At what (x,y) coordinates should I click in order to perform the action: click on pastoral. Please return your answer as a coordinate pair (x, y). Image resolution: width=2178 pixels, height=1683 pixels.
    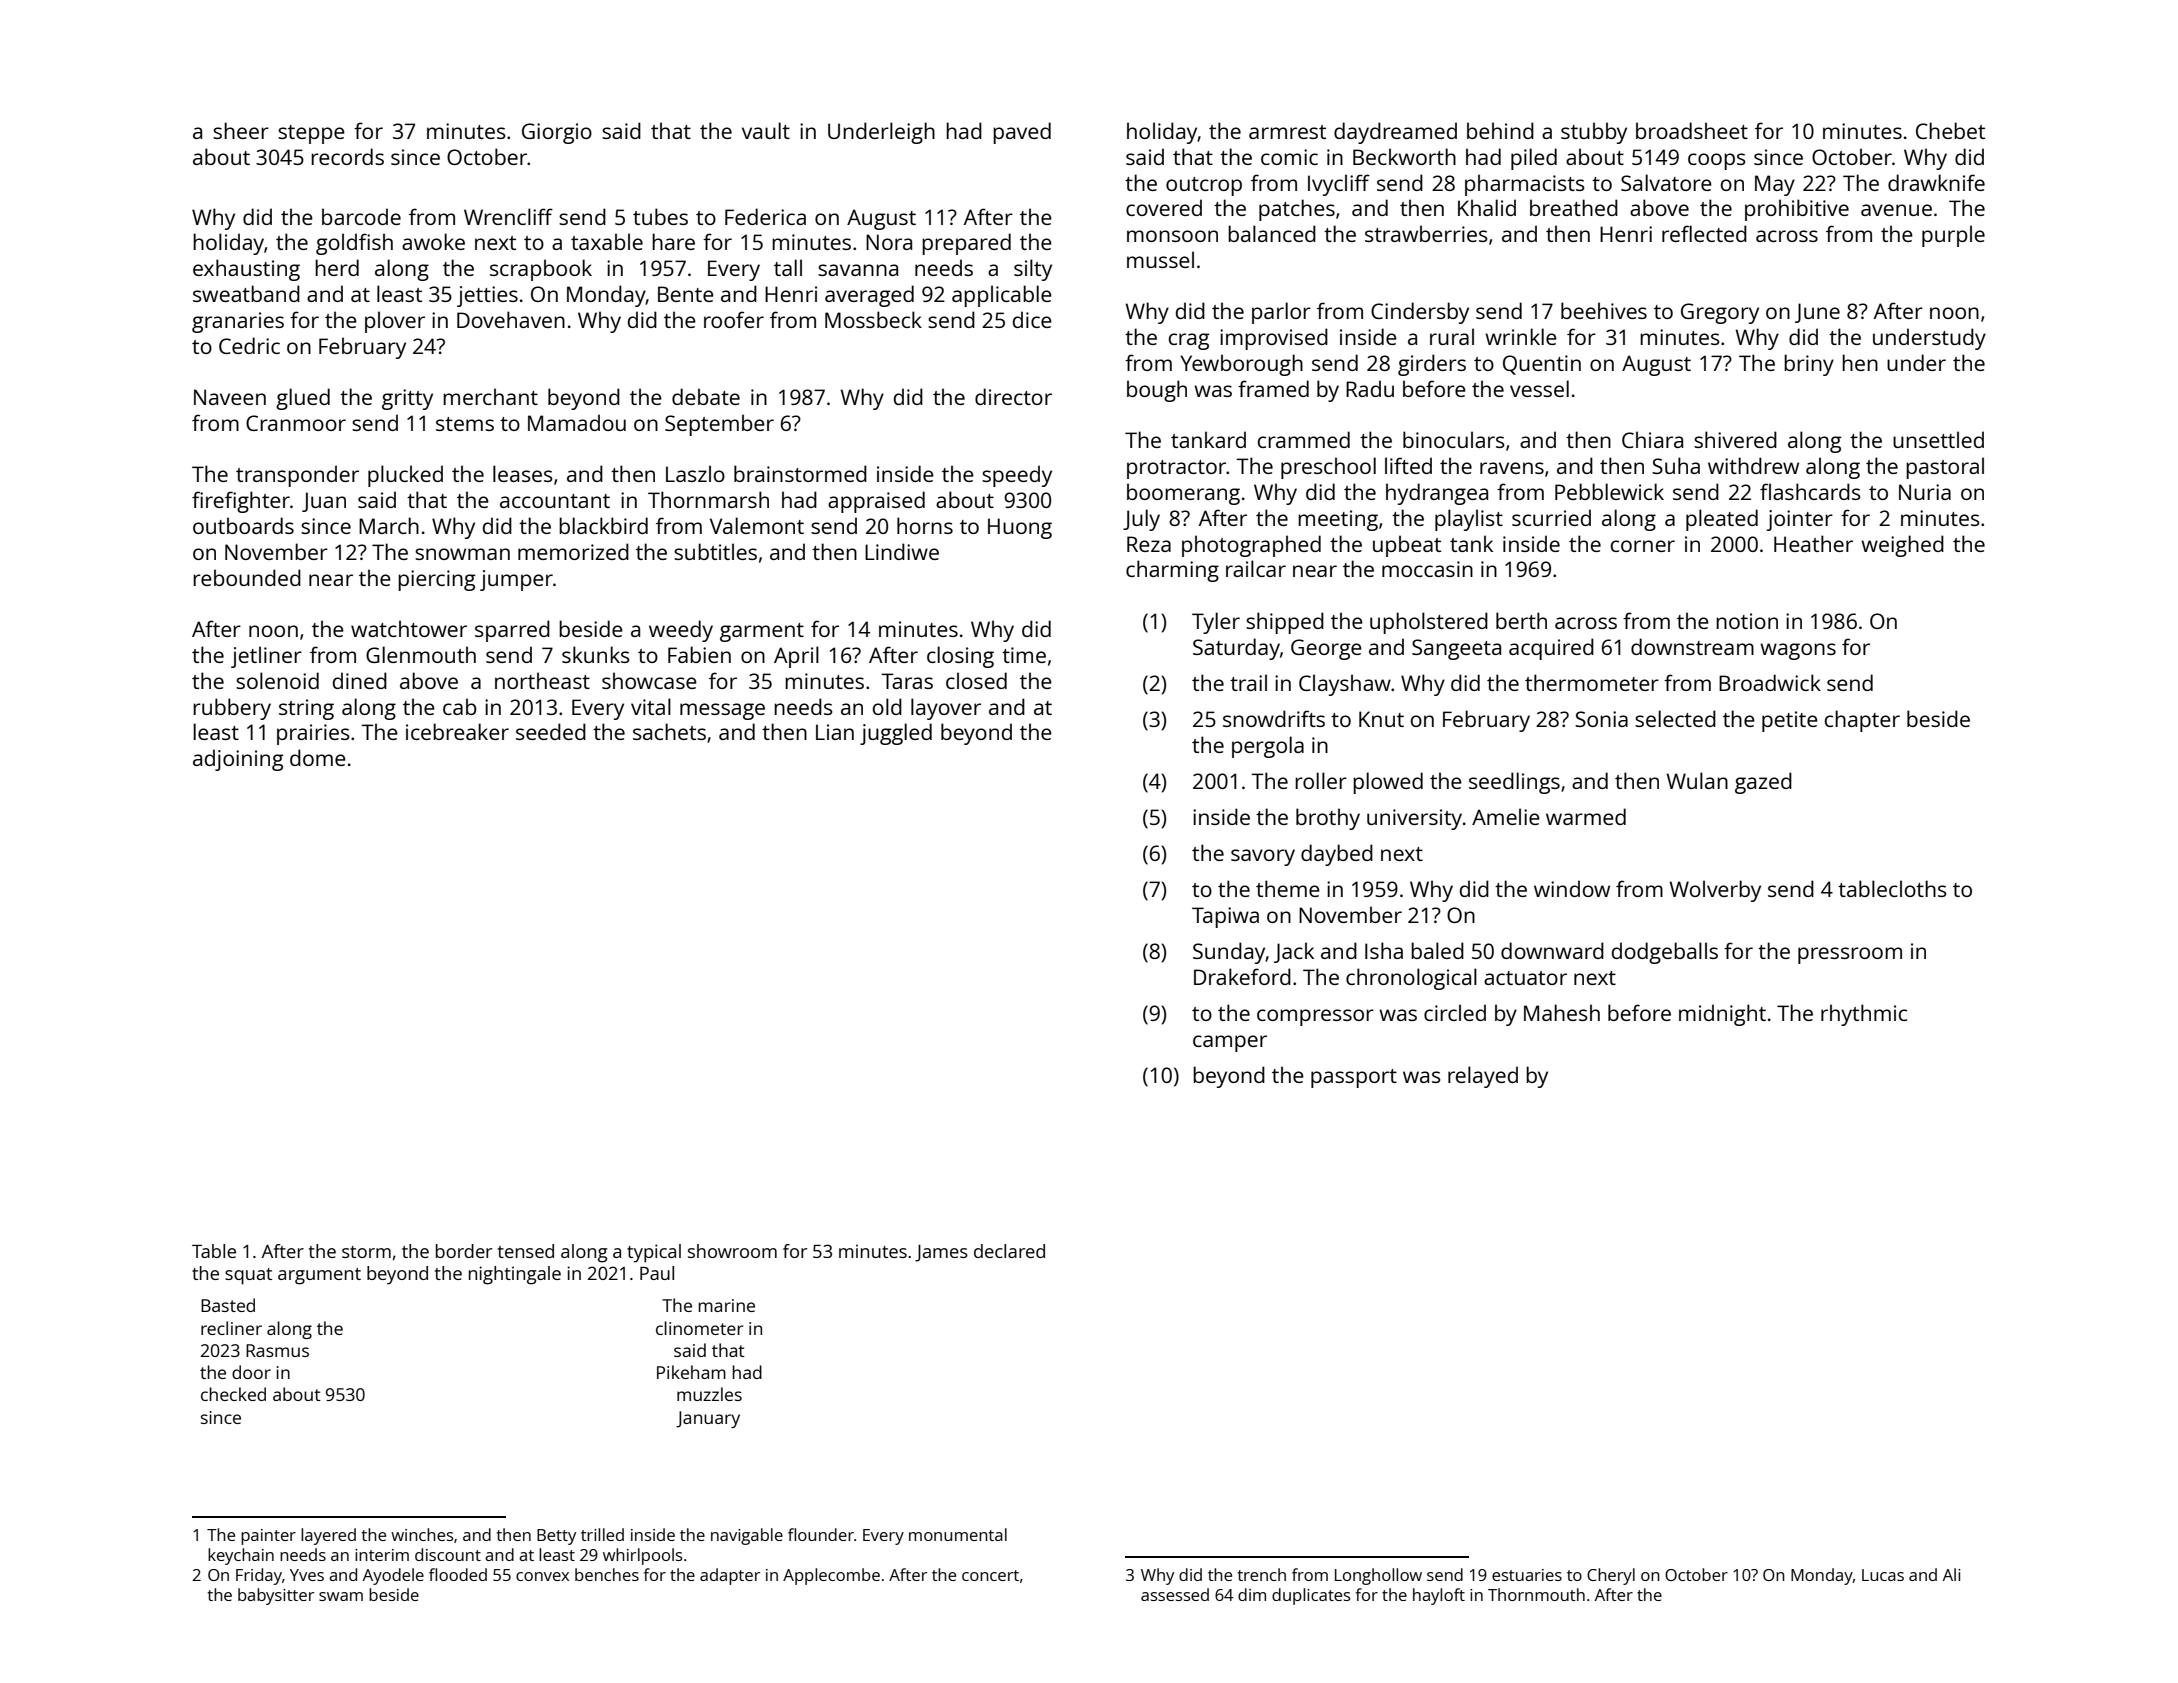
    Looking at the image, I should click on (1945, 468).
